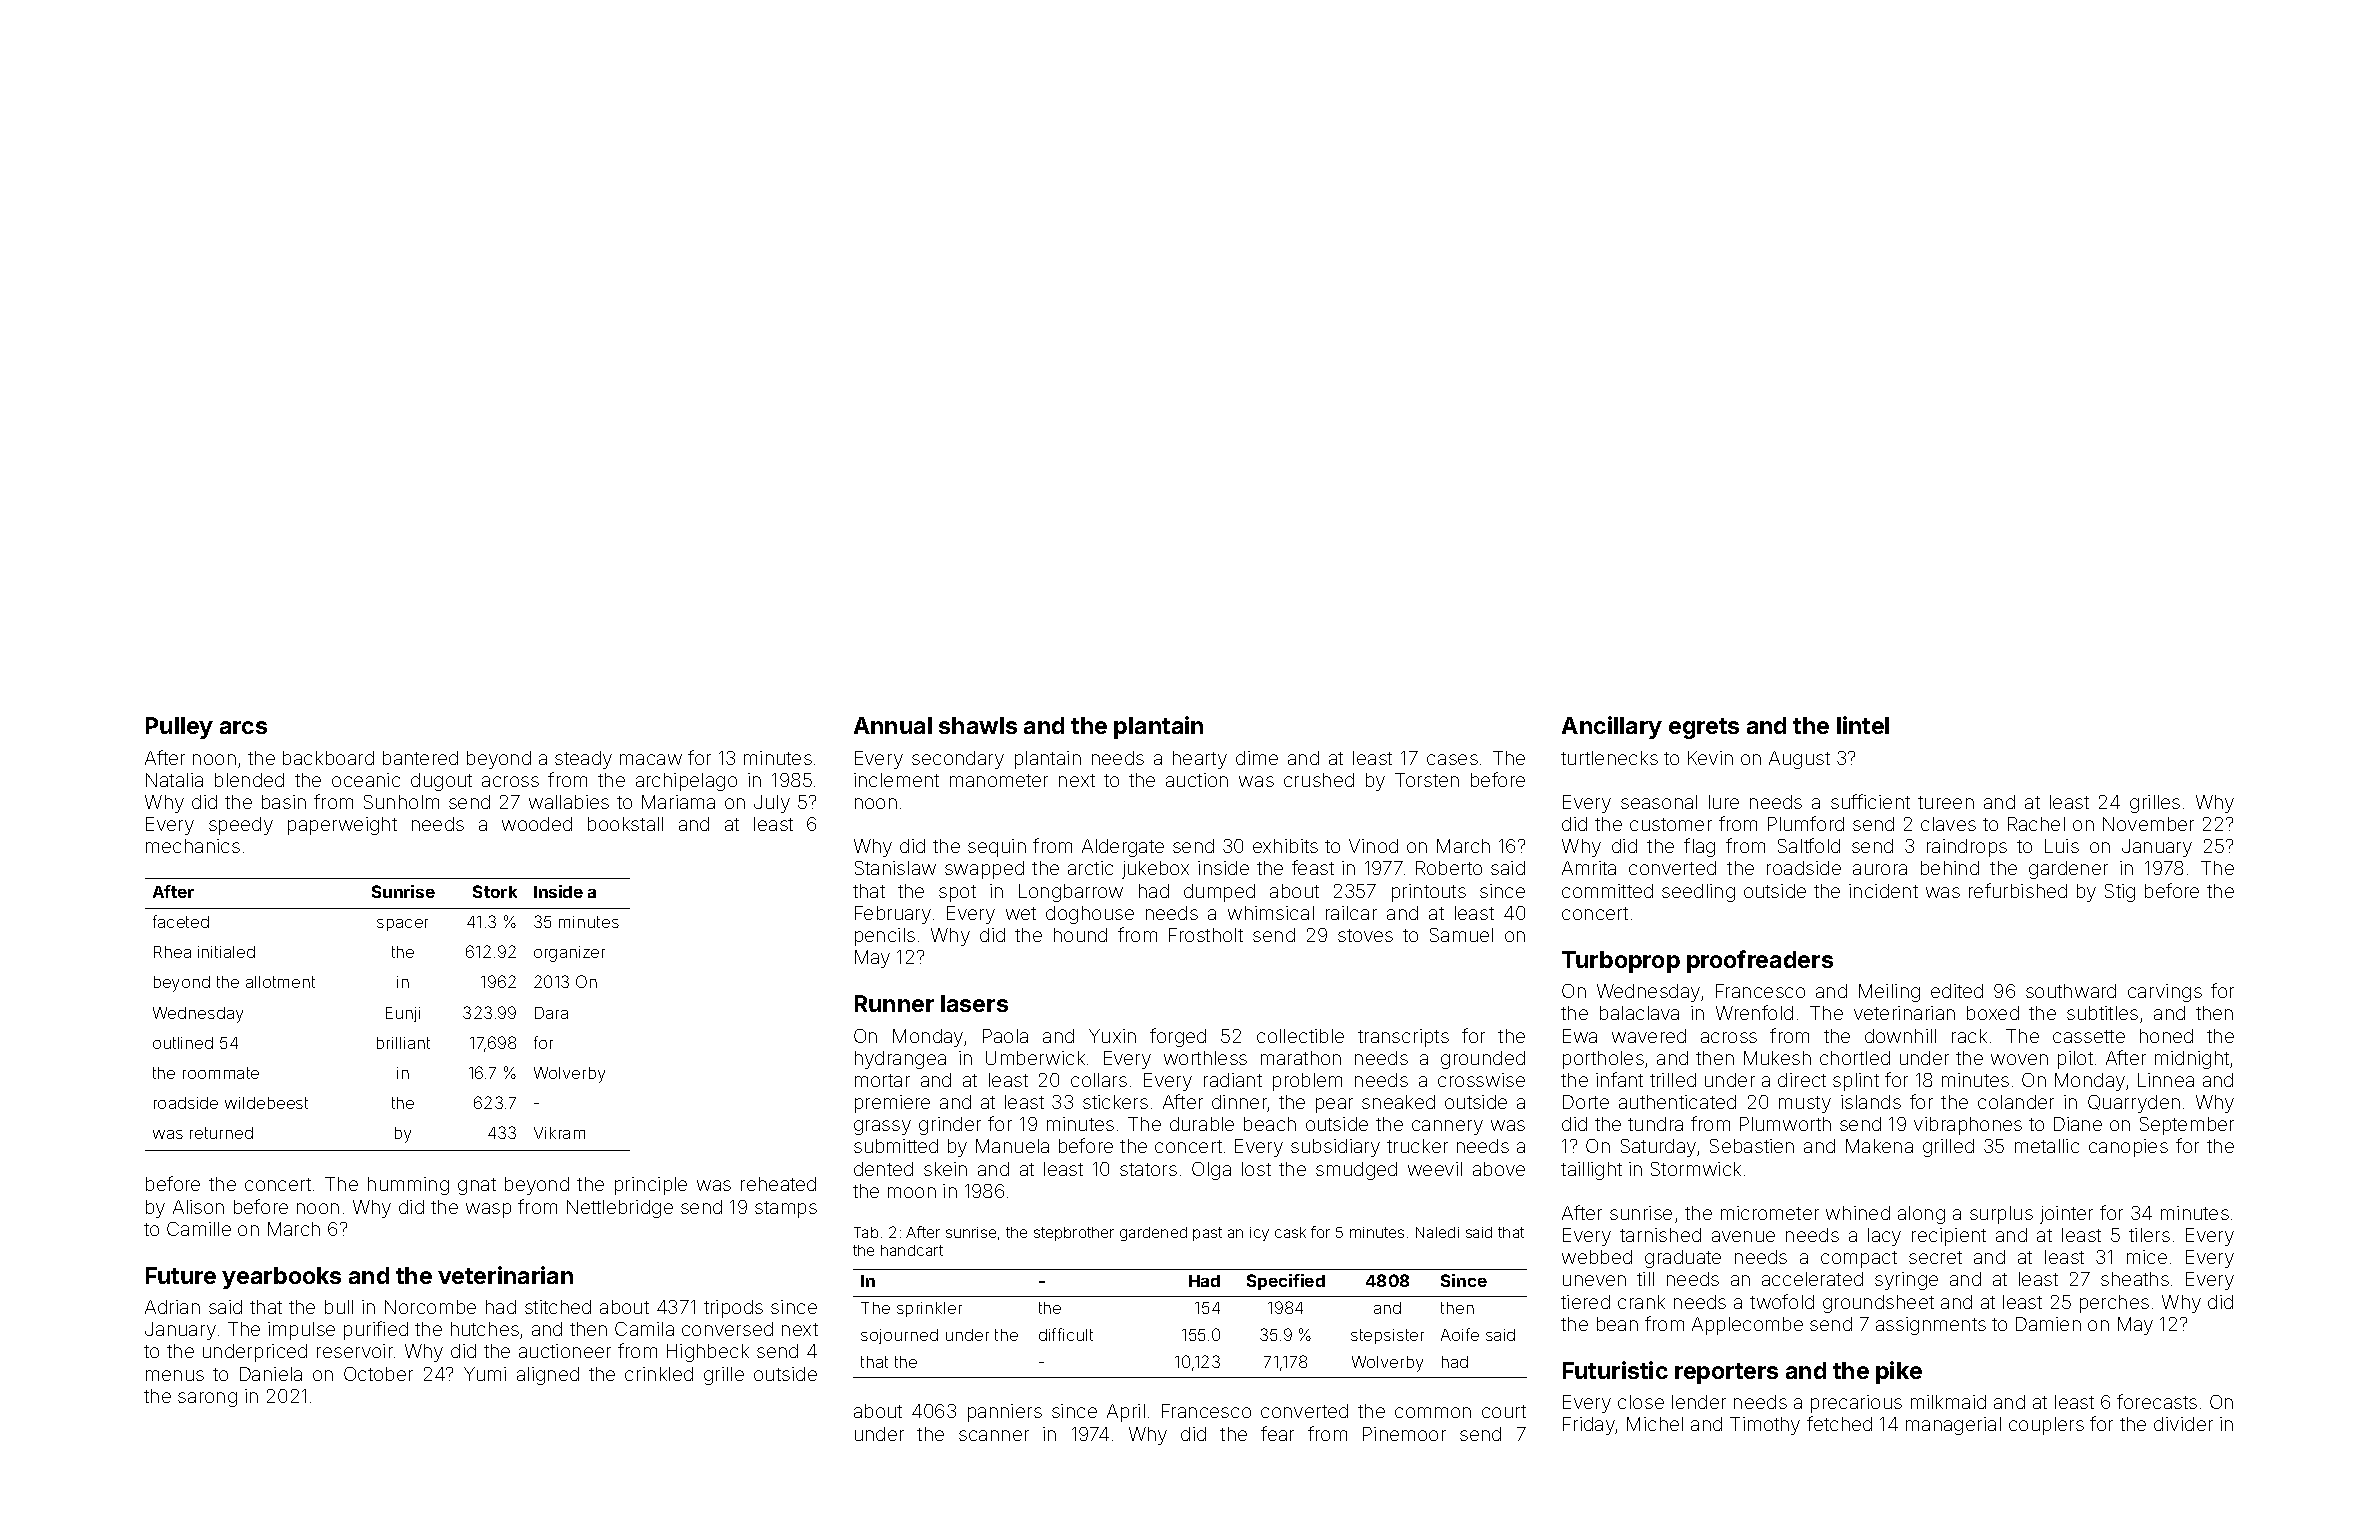 The height and width of the screenshot is (1540, 2380). I want to click on divider, so click(2183, 1424).
